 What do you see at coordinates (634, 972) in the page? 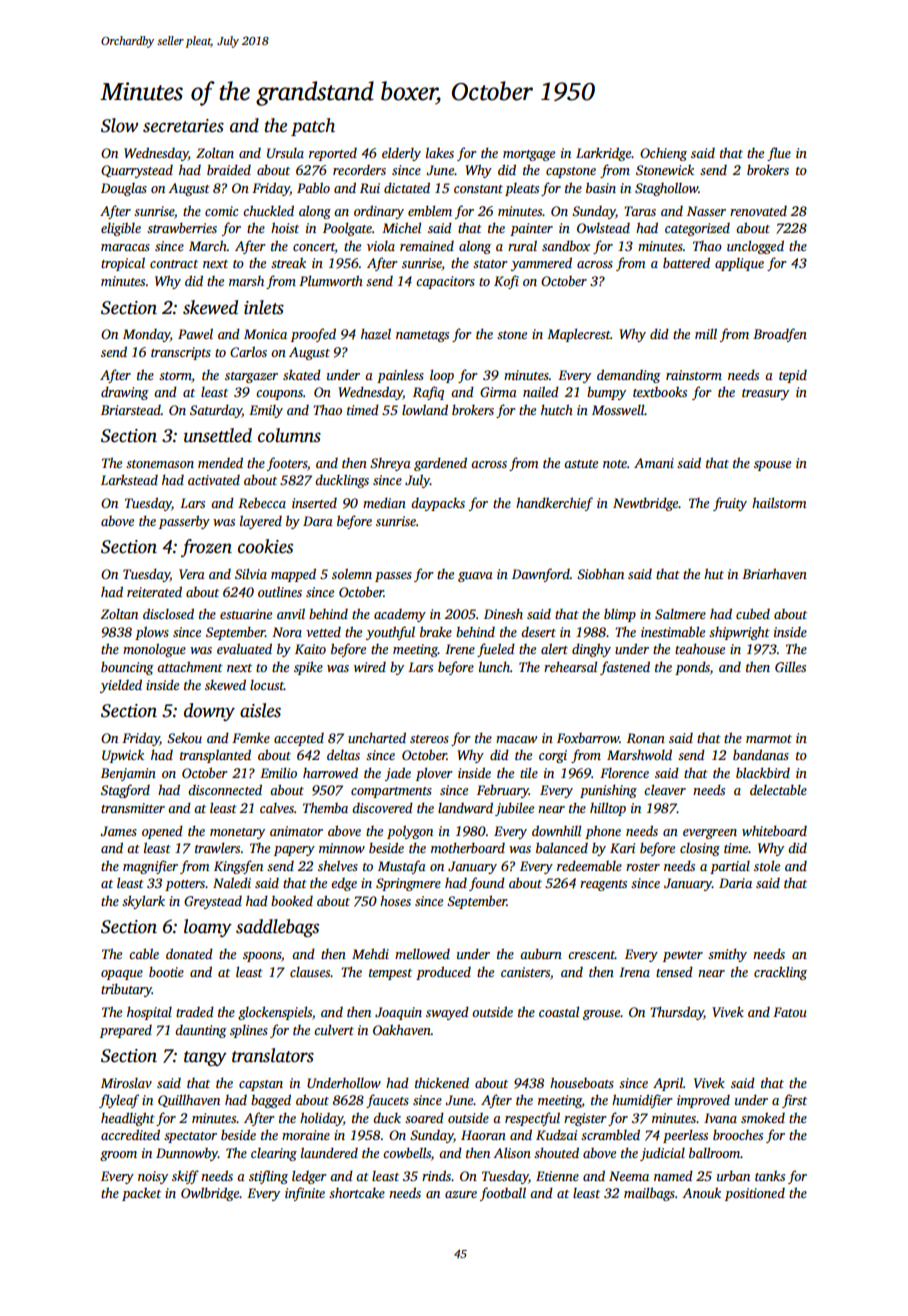
I see `Irena` at bounding box center [634, 972].
